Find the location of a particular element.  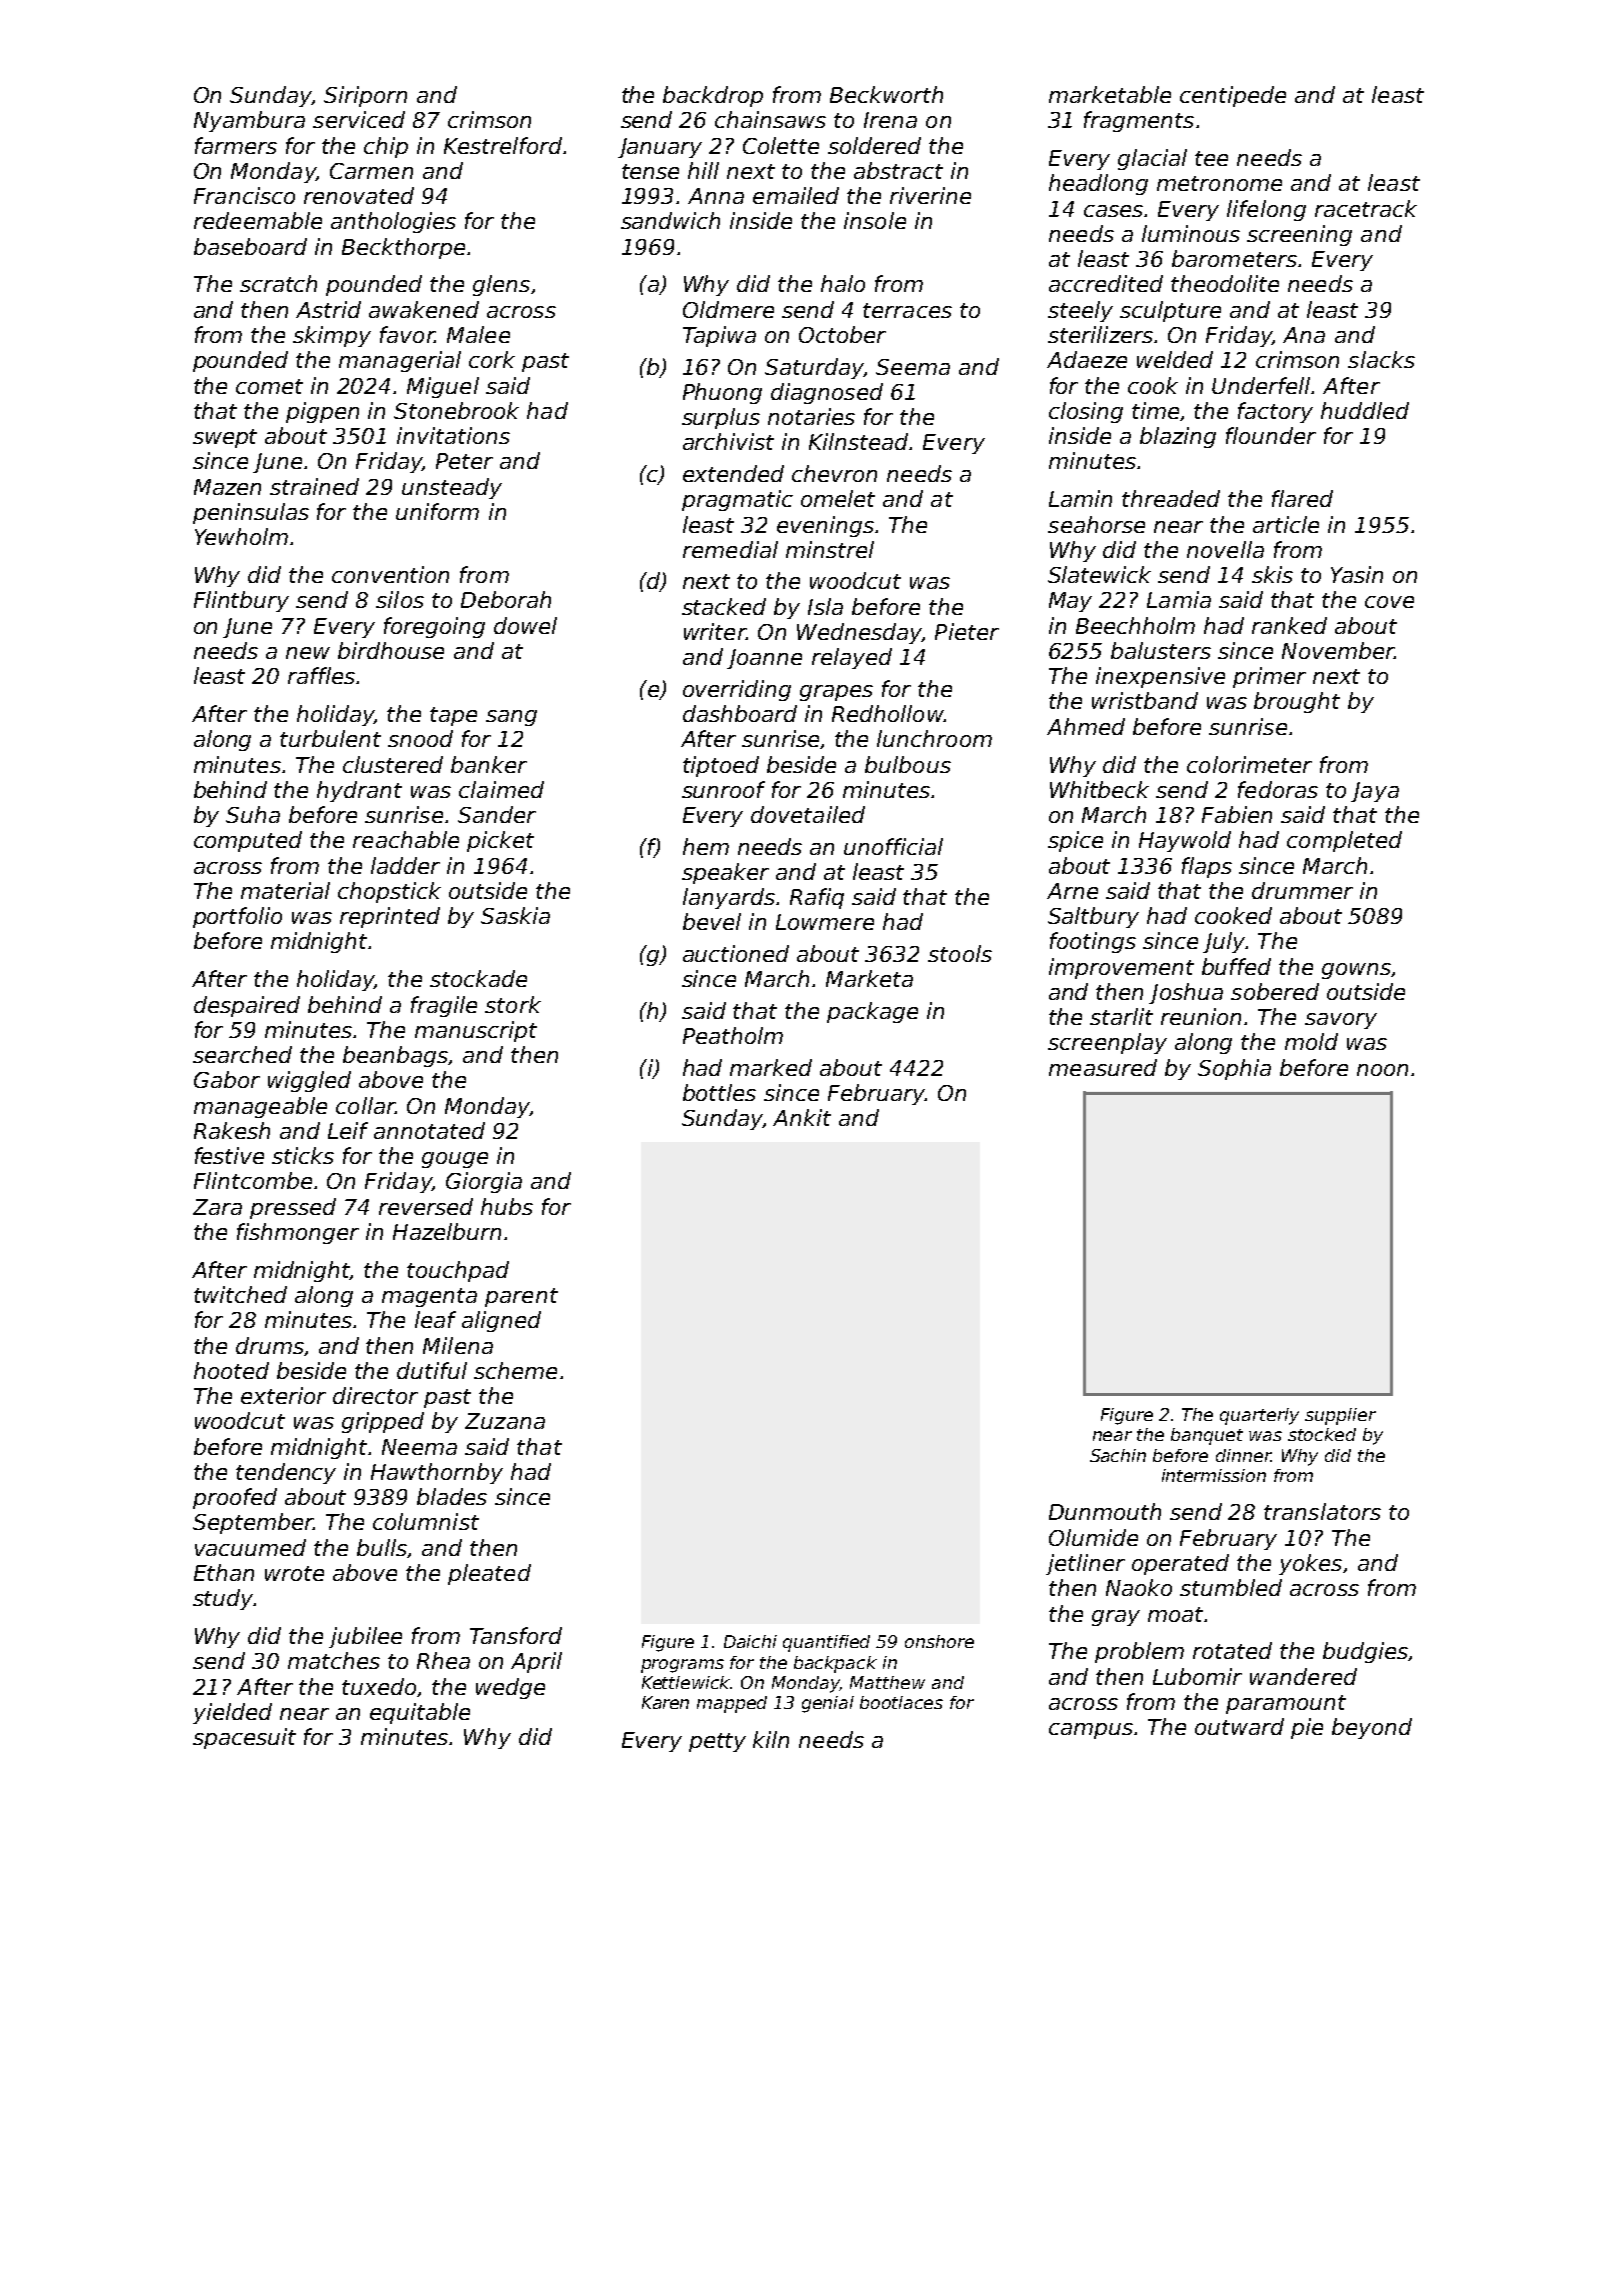

huddled is located at coordinates (1365, 410).
